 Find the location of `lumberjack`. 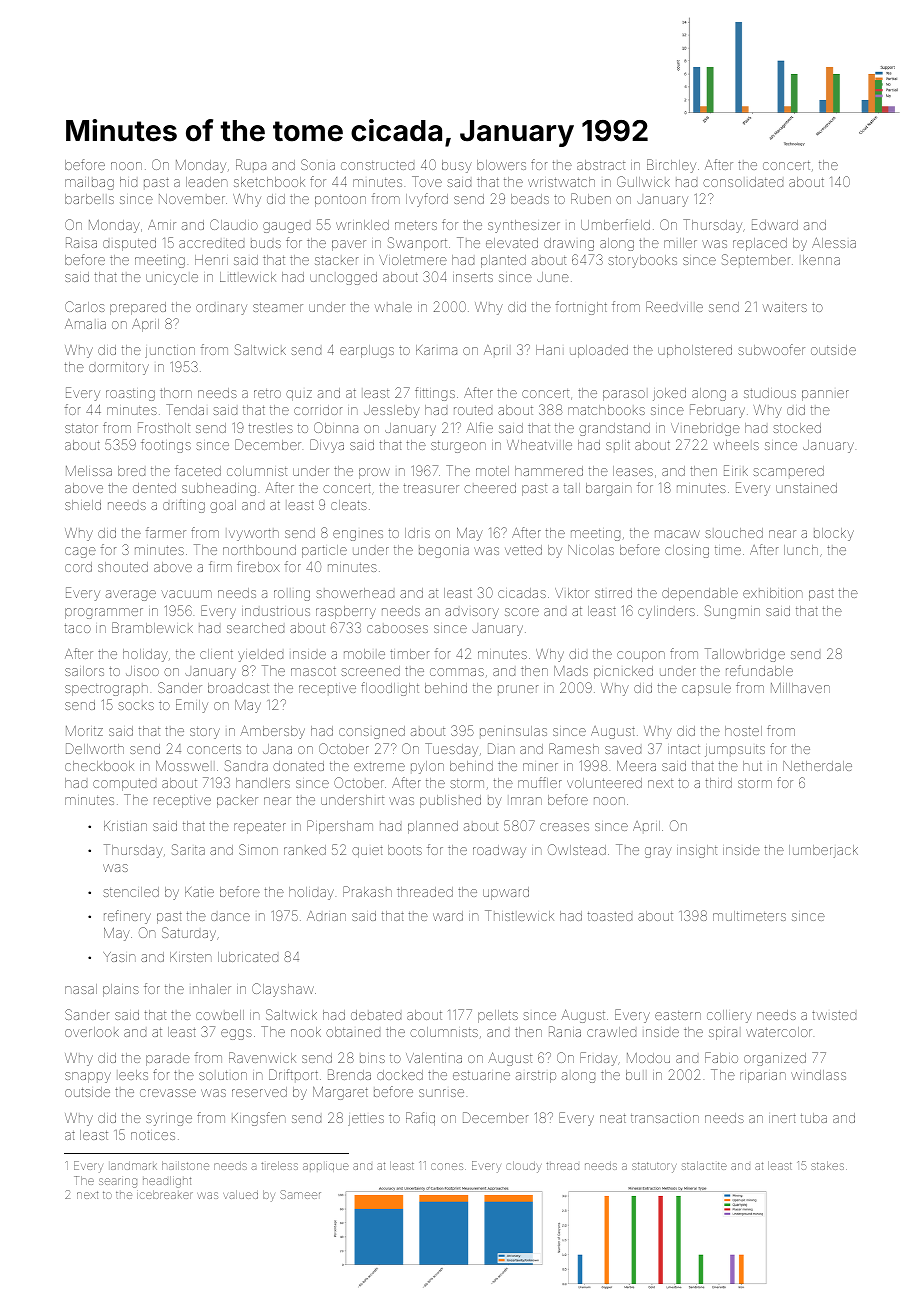

lumberjack is located at coordinates (823, 851).
